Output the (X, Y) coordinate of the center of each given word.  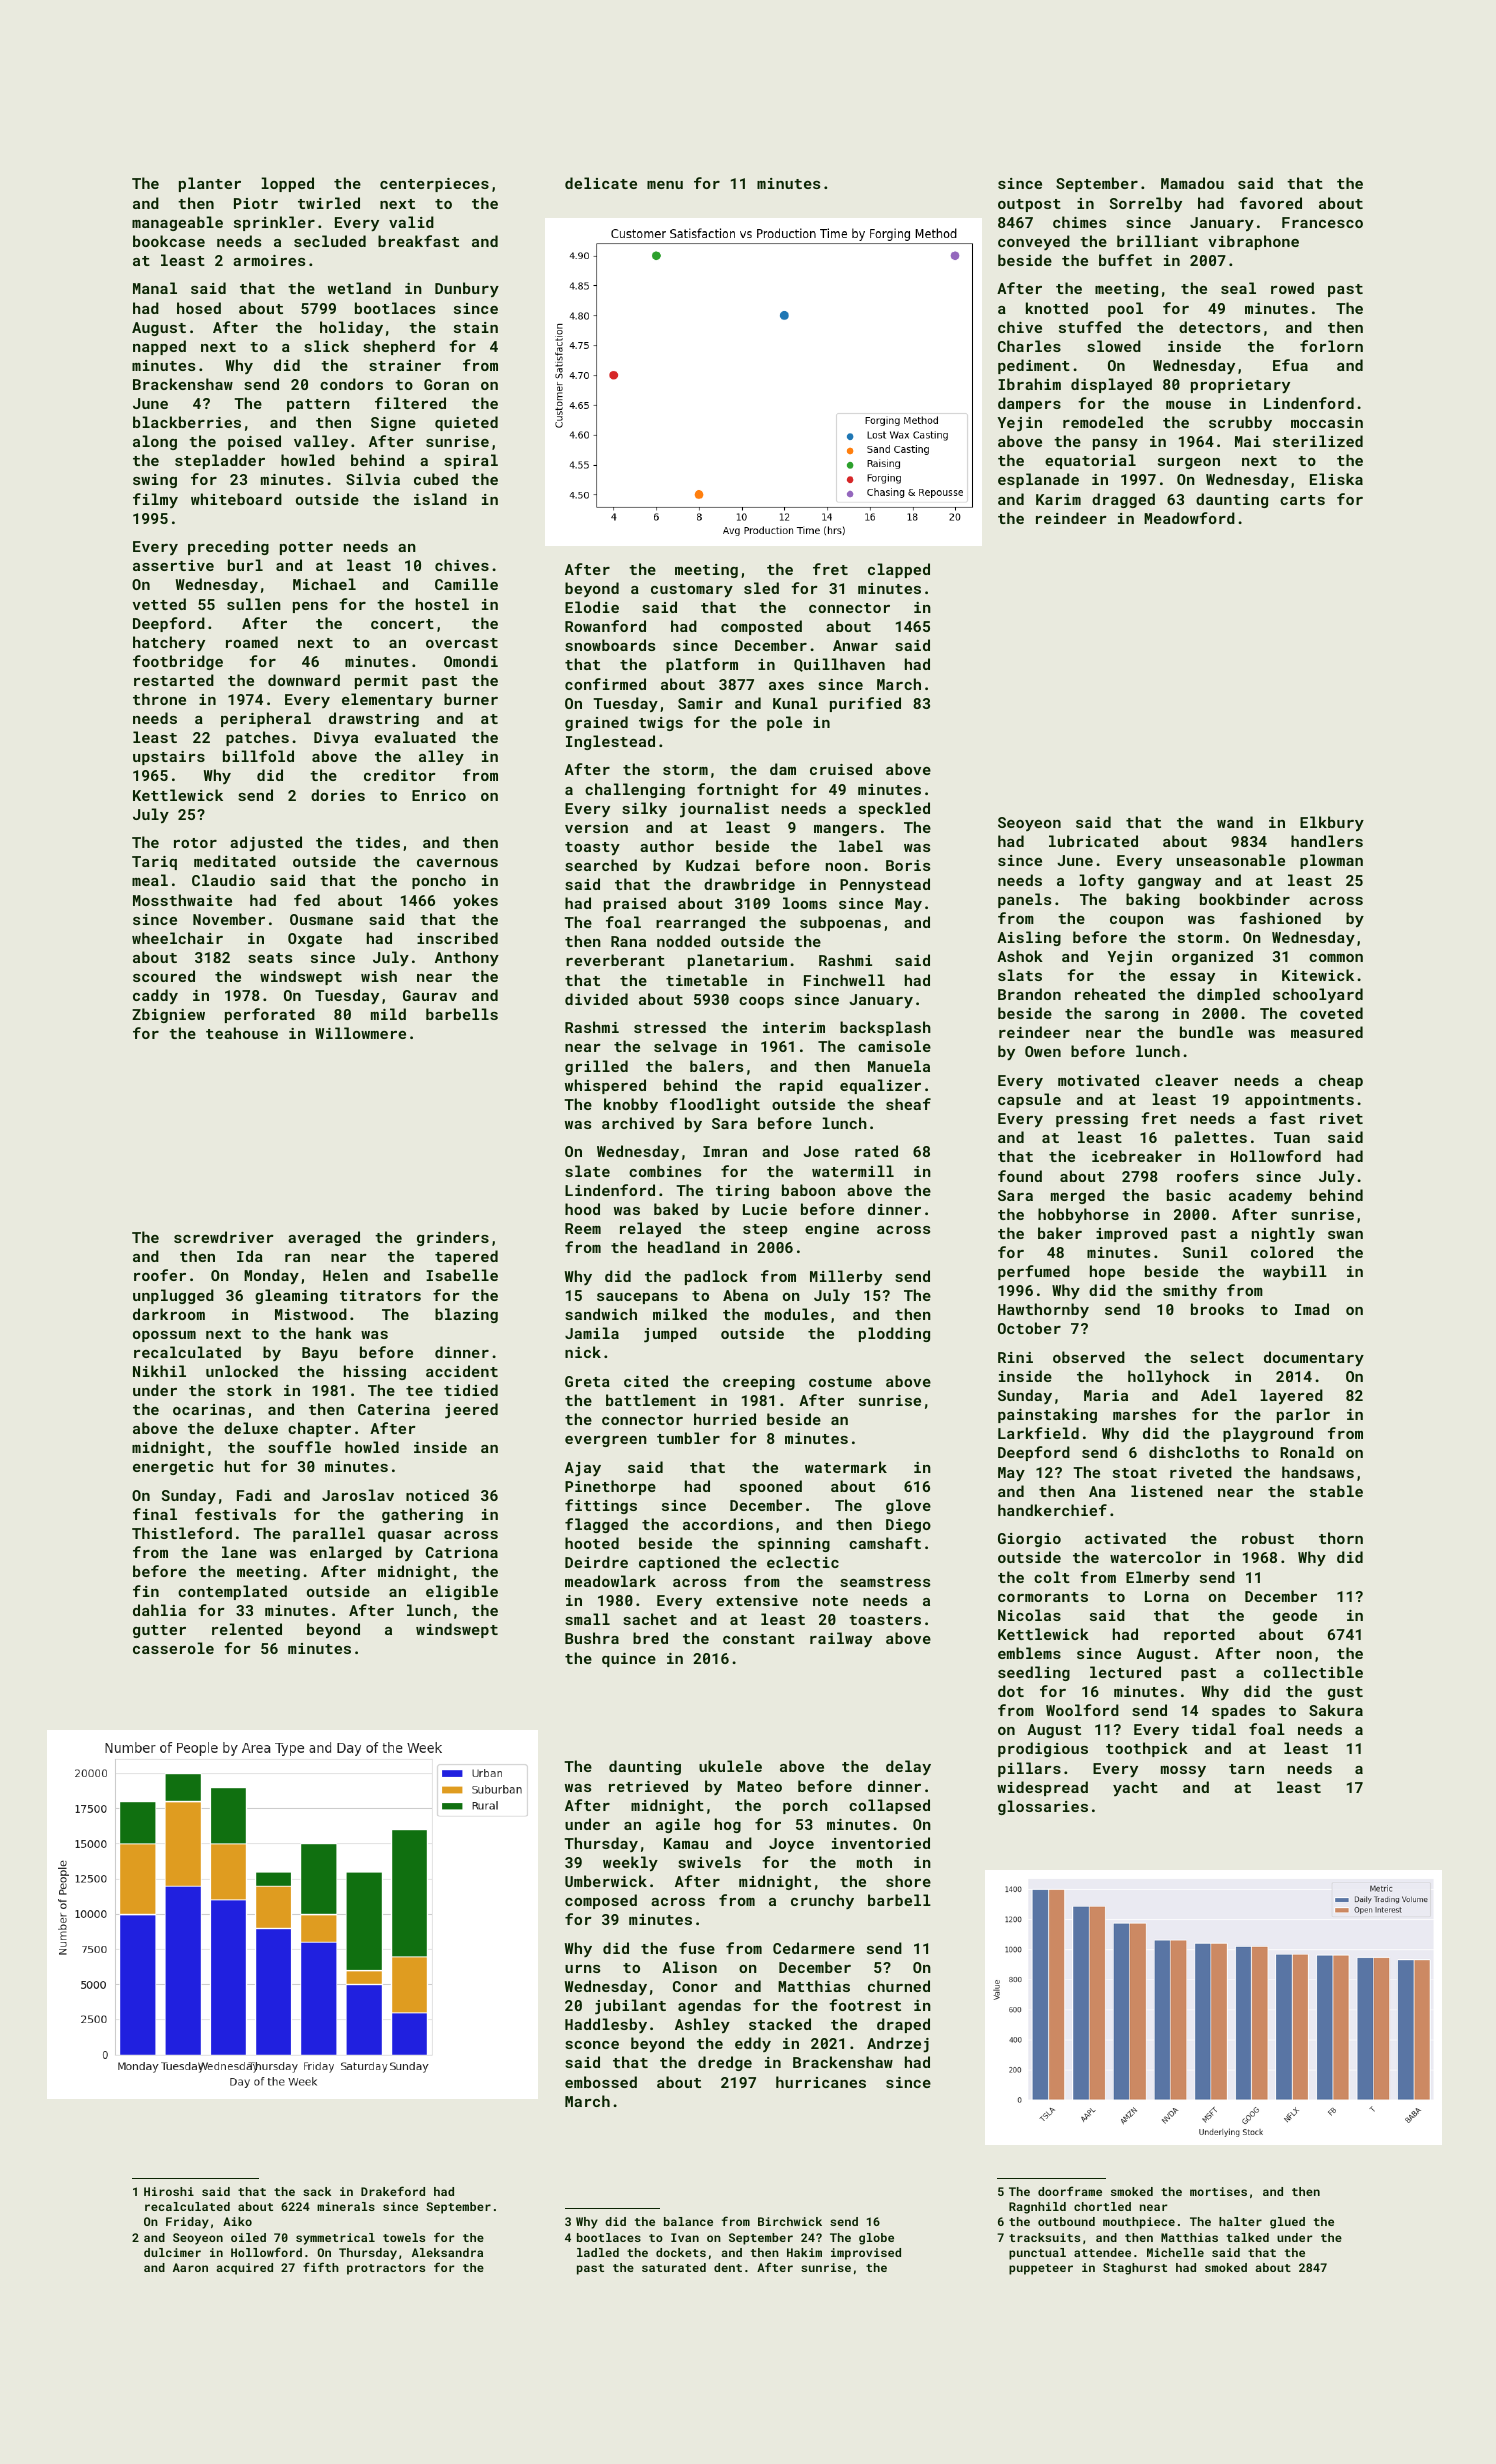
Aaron (190, 2267)
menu (665, 185)
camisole (894, 1046)
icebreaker (1137, 1156)
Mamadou (1192, 183)
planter (210, 184)
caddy (155, 996)
